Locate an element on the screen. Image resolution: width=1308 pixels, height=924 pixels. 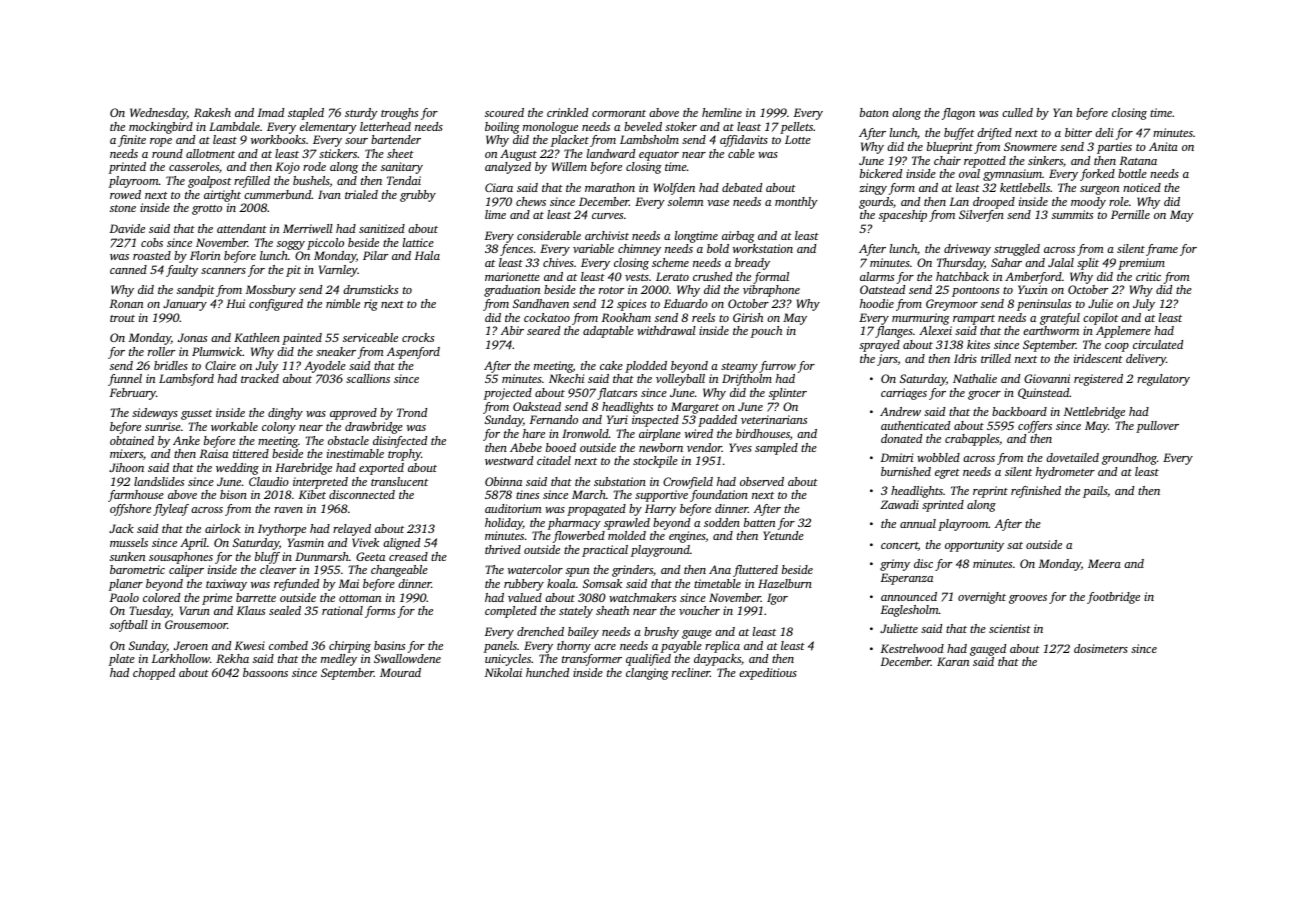
plodded is located at coordinates (646, 367).
